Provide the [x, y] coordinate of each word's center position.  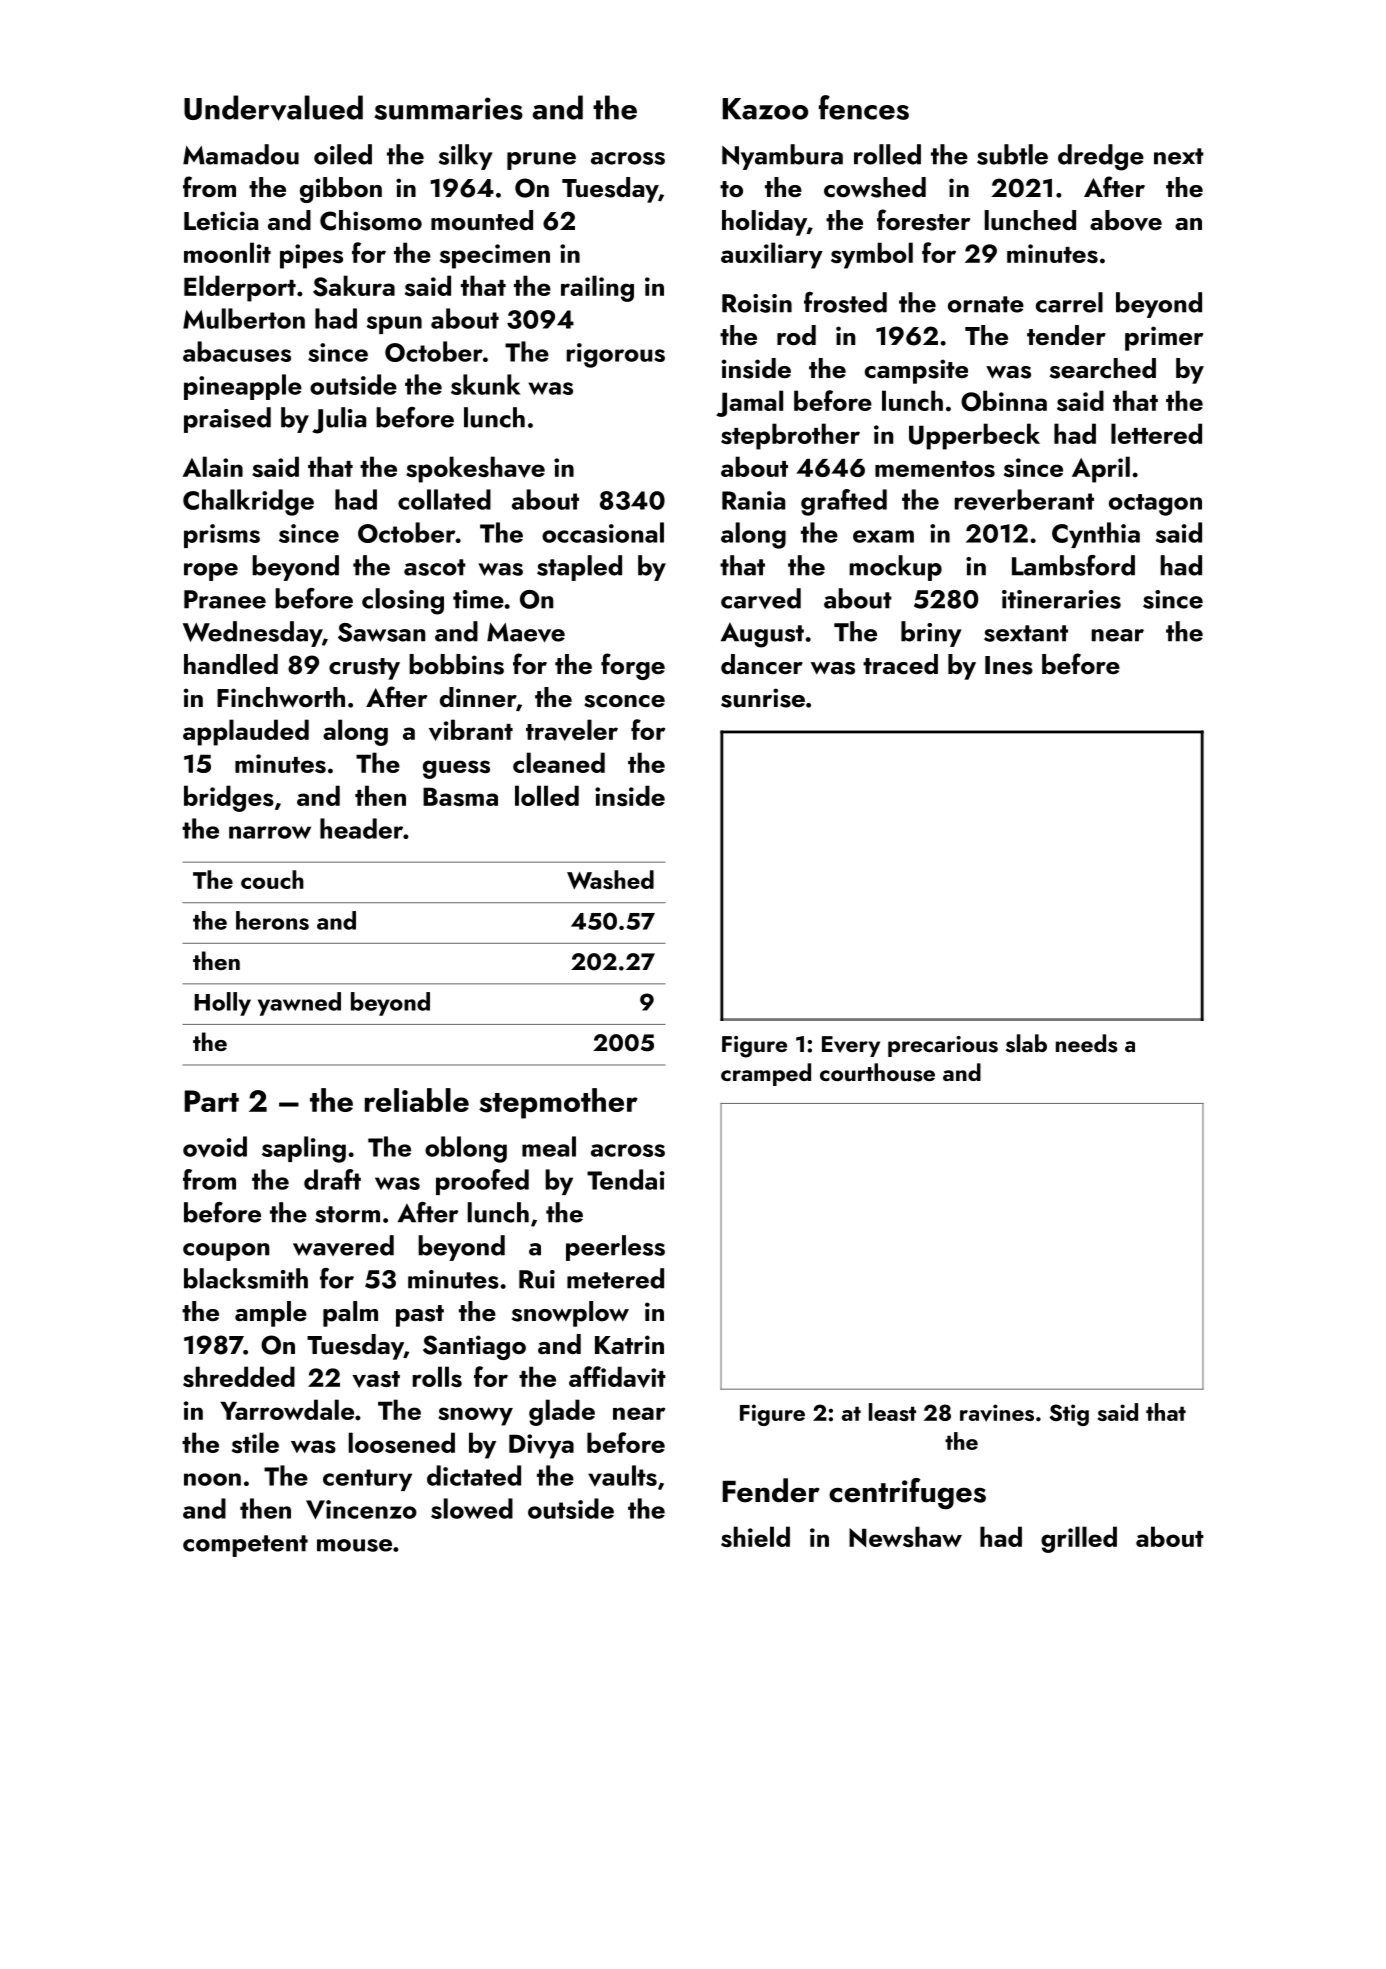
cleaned [559, 762]
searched [1103, 368]
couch [272, 879]
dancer [762, 664]
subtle [1012, 154]
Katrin [629, 1344]
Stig [1069, 1415]
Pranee [225, 599]
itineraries [1061, 599]
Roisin [757, 303]
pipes [311, 256]
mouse [354, 1545]
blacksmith [246, 1278]
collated [444, 499]
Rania [753, 500]
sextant [1026, 633]
